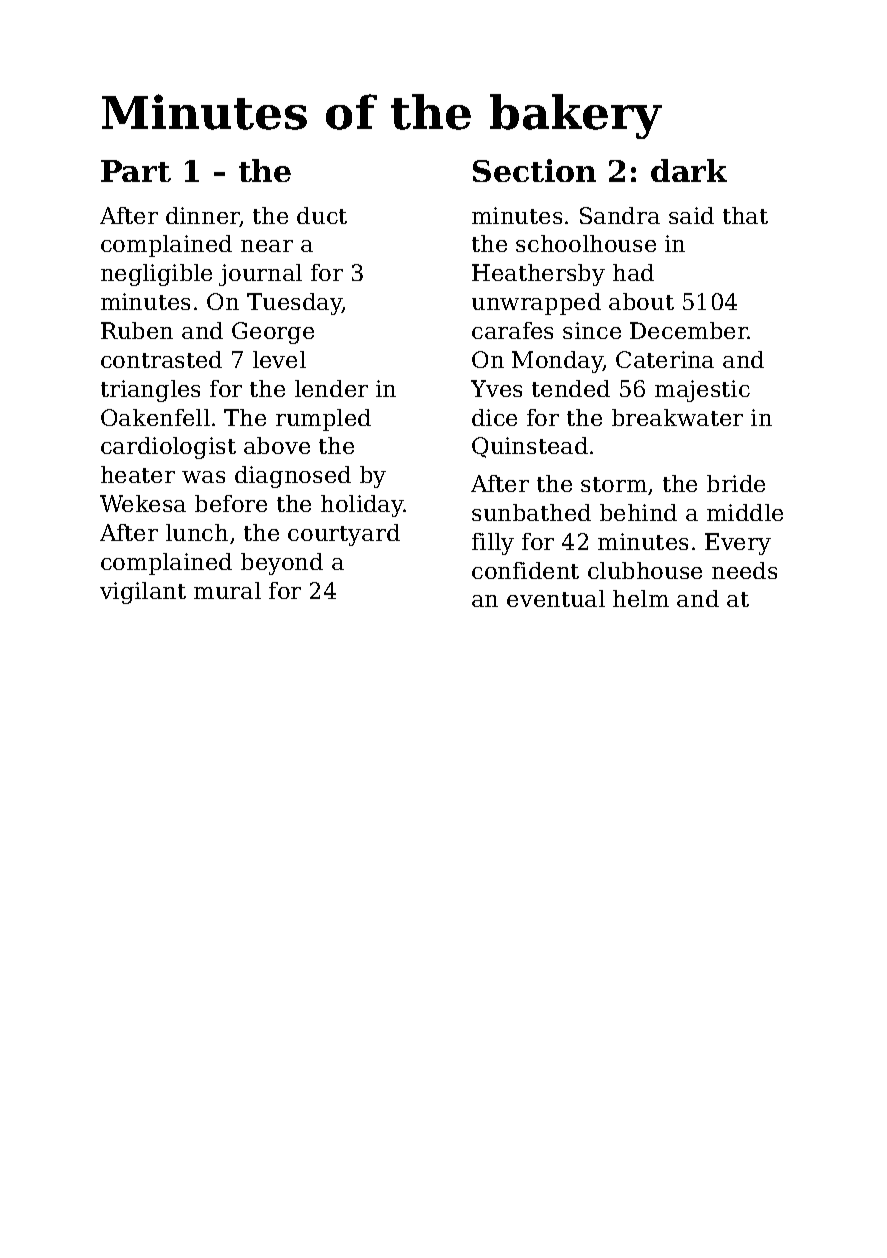 This image has width=887, height=1258. I want to click on December, so click(689, 330).
